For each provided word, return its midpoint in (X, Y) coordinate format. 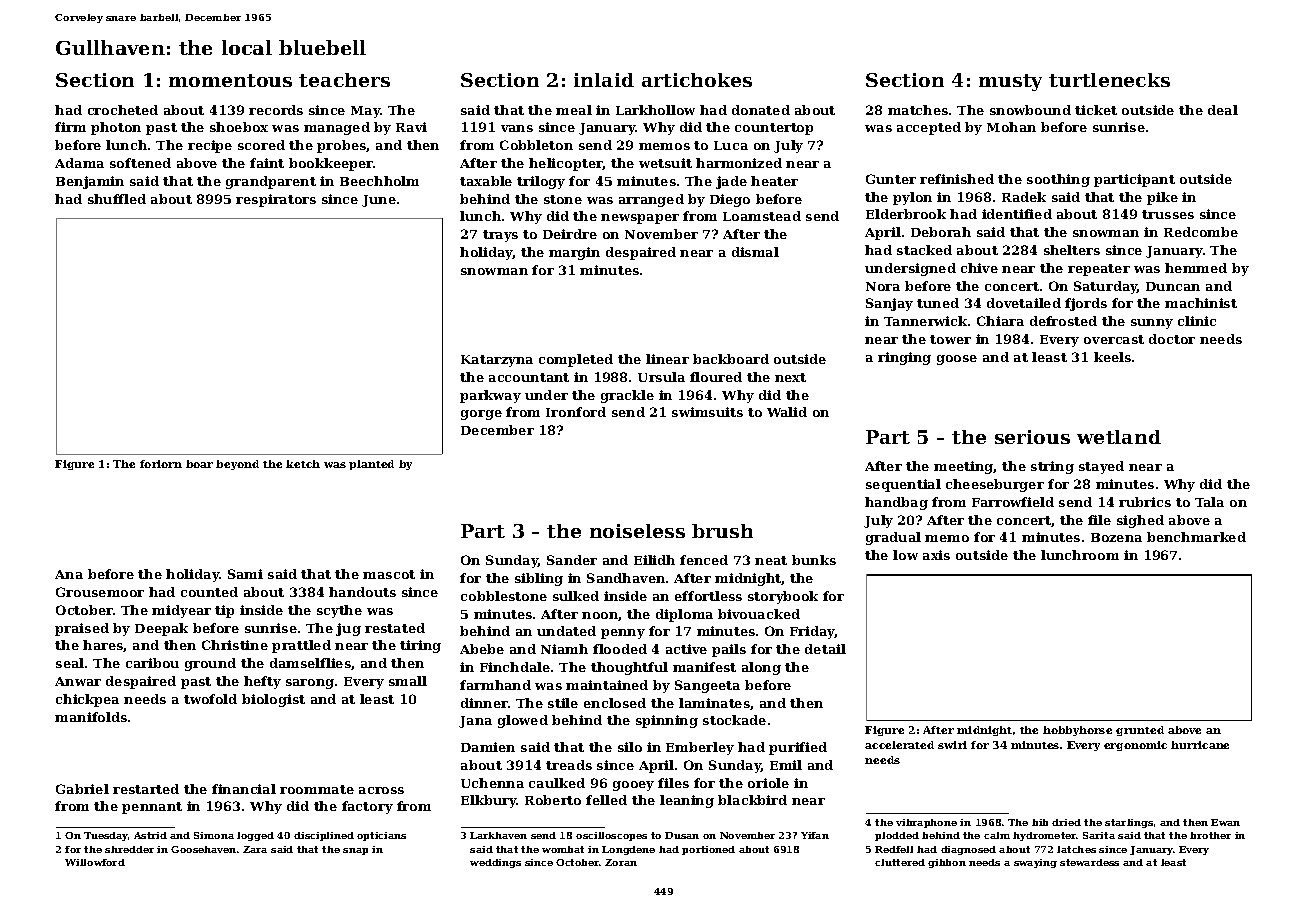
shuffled (117, 199)
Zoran (621, 862)
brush (722, 531)
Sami (245, 574)
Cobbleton (536, 145)
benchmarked (1196, 537)
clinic (1197, 321)
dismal (755, 252)
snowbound (1030, 110)
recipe (210, 146)
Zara (255, 849)
